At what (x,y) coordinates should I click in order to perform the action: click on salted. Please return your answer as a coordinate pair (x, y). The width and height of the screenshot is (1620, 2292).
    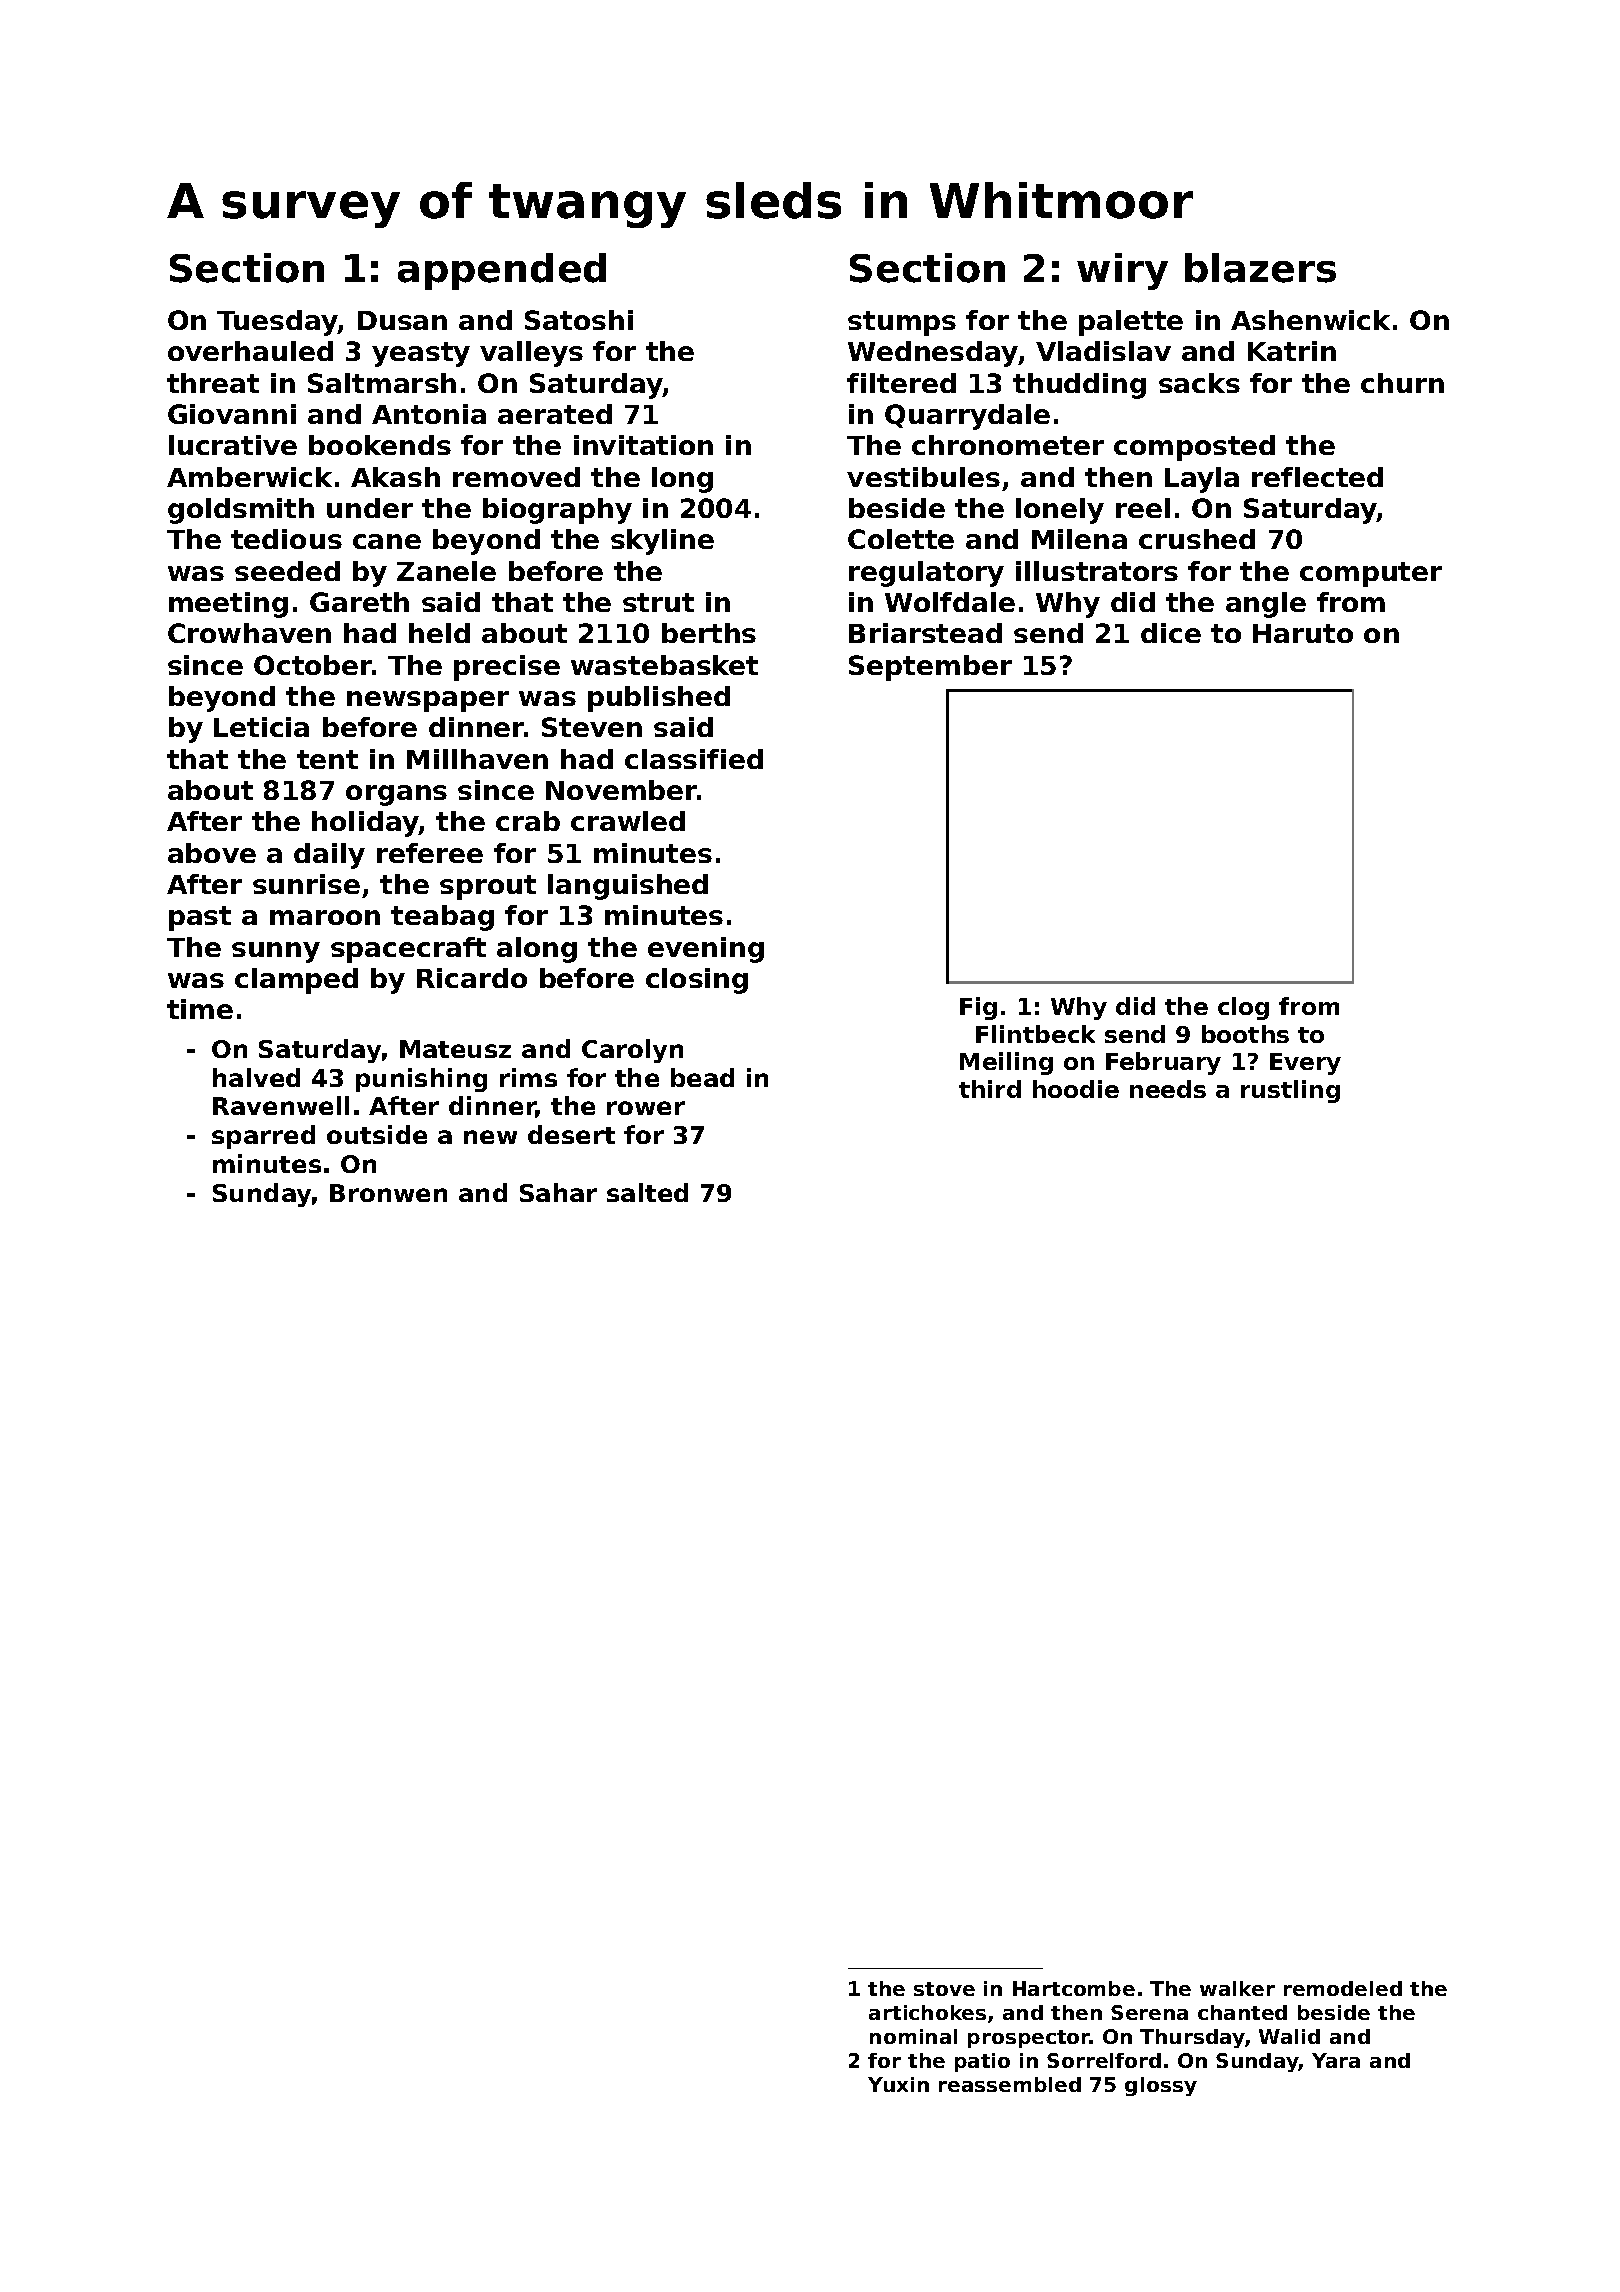
    Looking at the image, I should click on (647, 1192).
